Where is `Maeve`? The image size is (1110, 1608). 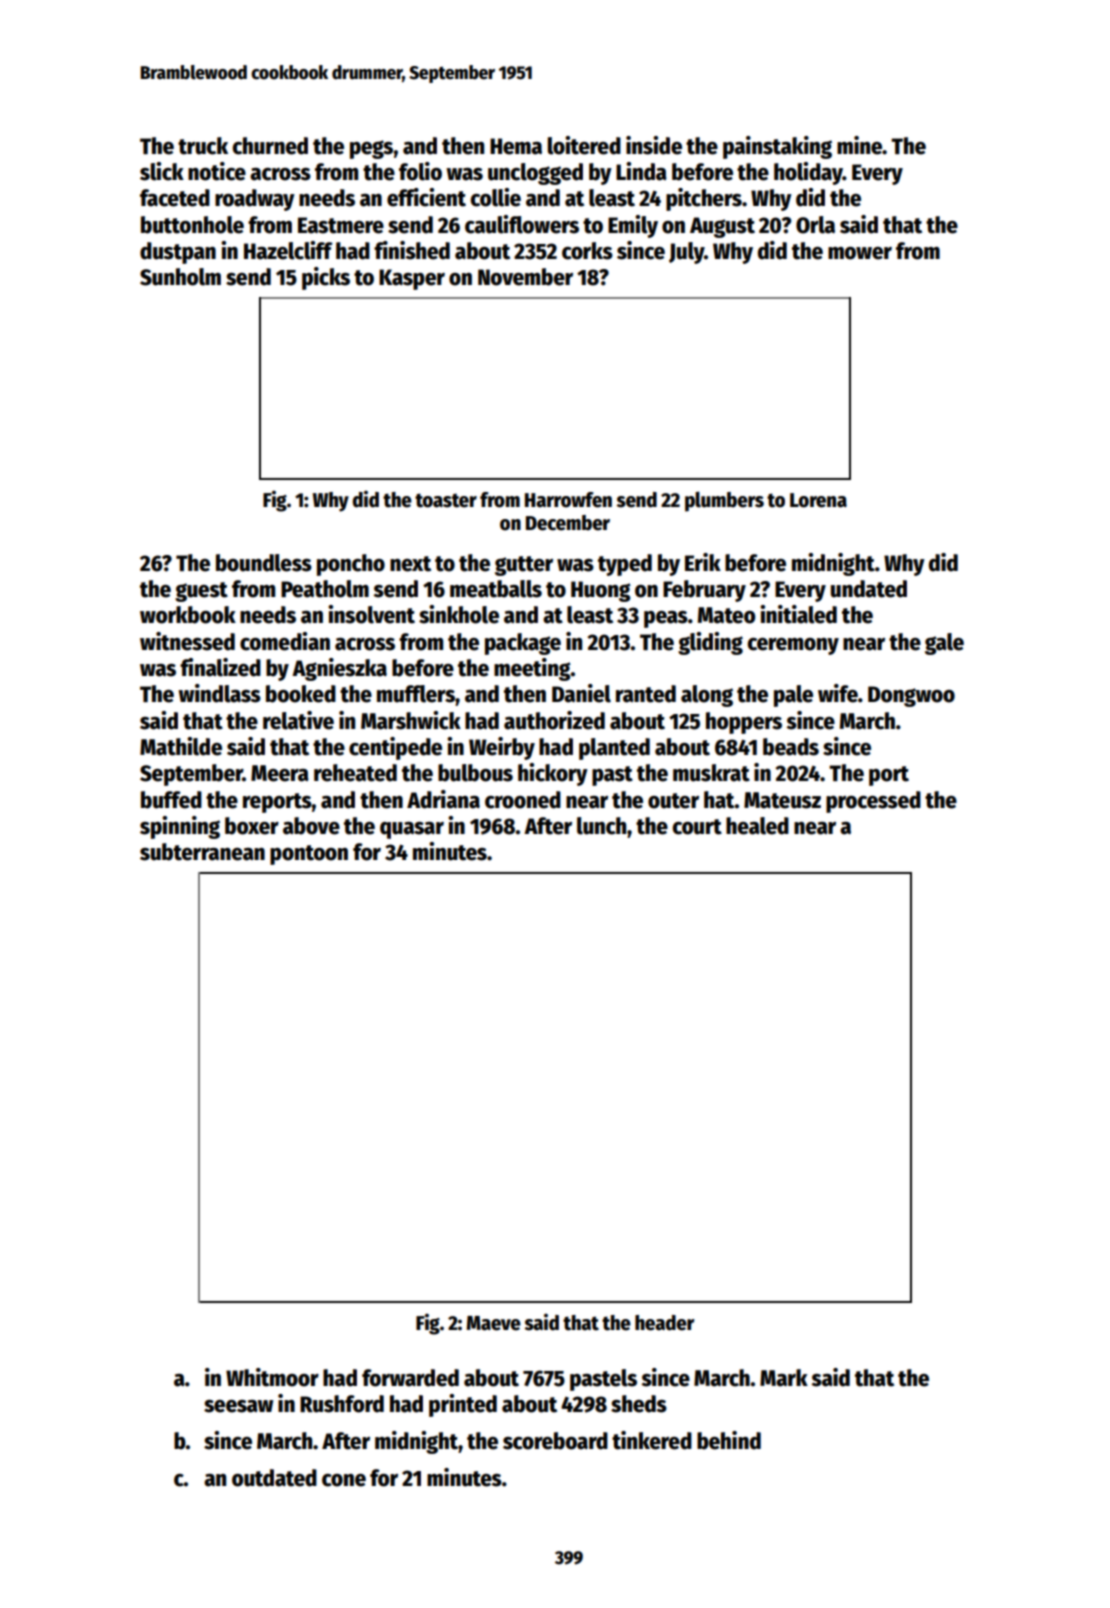
Maeve is located at coordinates (494, 1323).
